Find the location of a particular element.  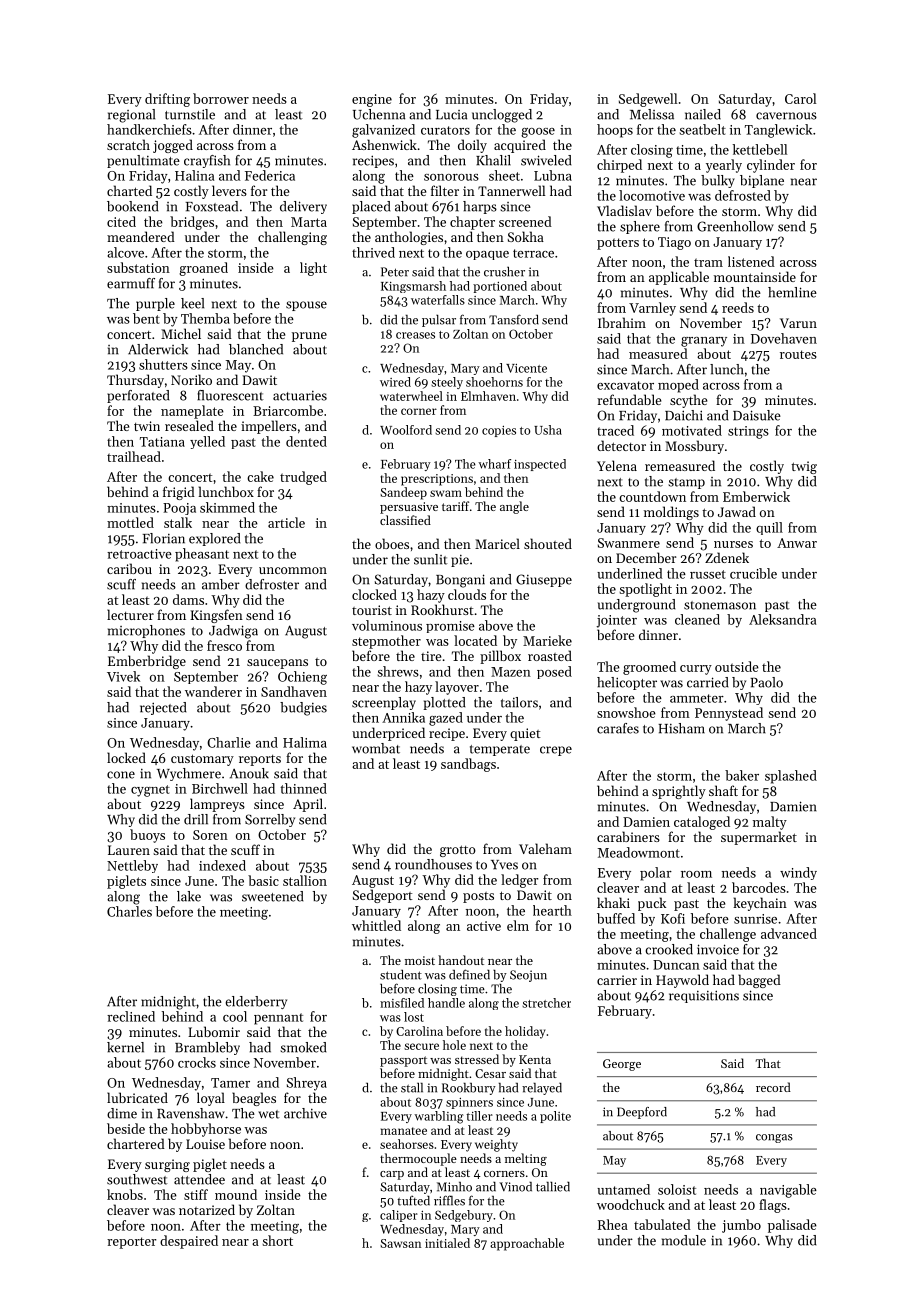

advanced is located at coordinates (789, 933).
